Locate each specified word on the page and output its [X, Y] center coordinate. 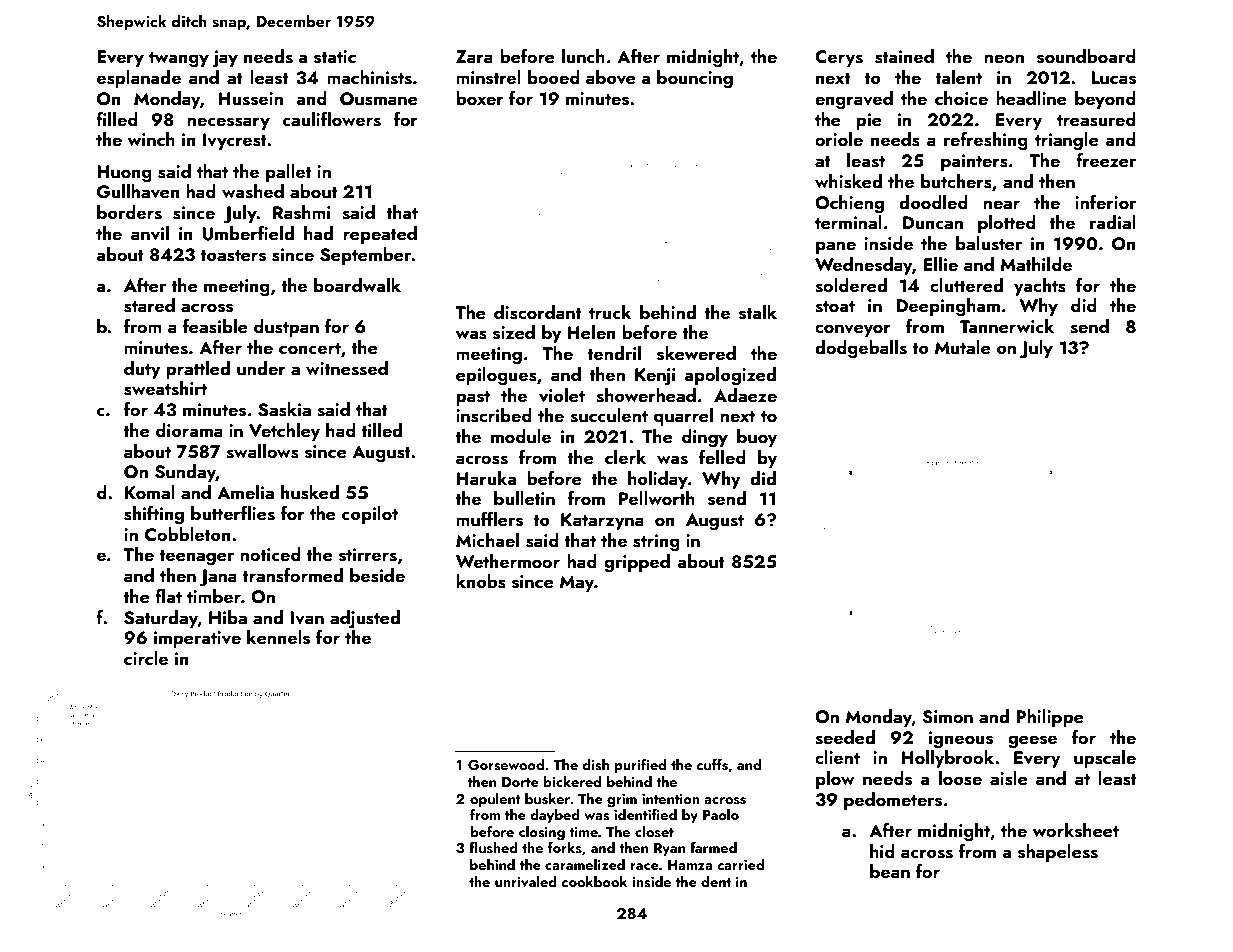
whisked [848, 181]
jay [225, 59]
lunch [583, 56]
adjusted [365, 619]
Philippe [1050, 718]
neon [1004, 58]
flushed [493, 847]
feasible [215, 326]
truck [610, 312]
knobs [481, 581]
